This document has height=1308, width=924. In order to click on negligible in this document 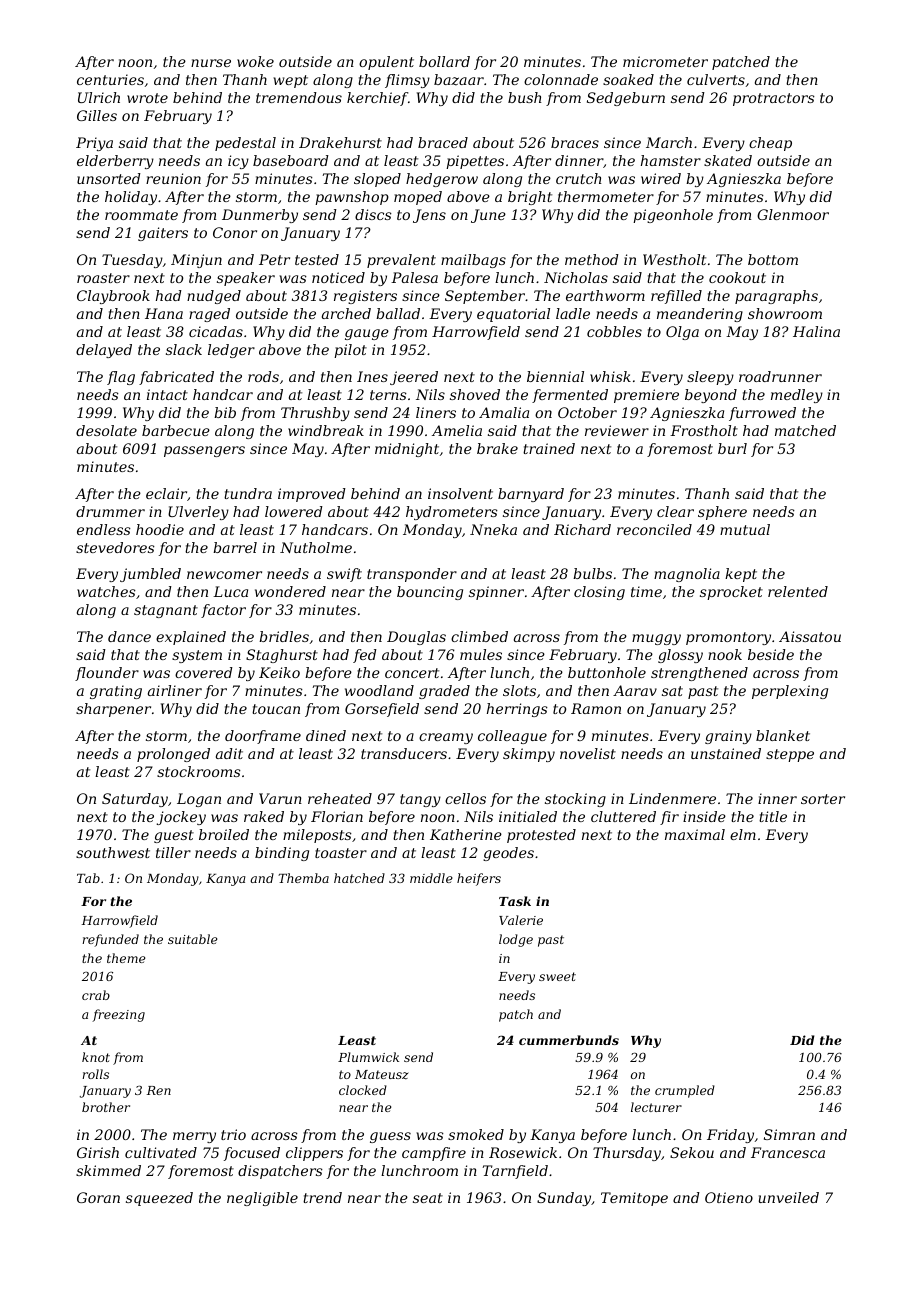, I will do `click(262, 1199)`.
